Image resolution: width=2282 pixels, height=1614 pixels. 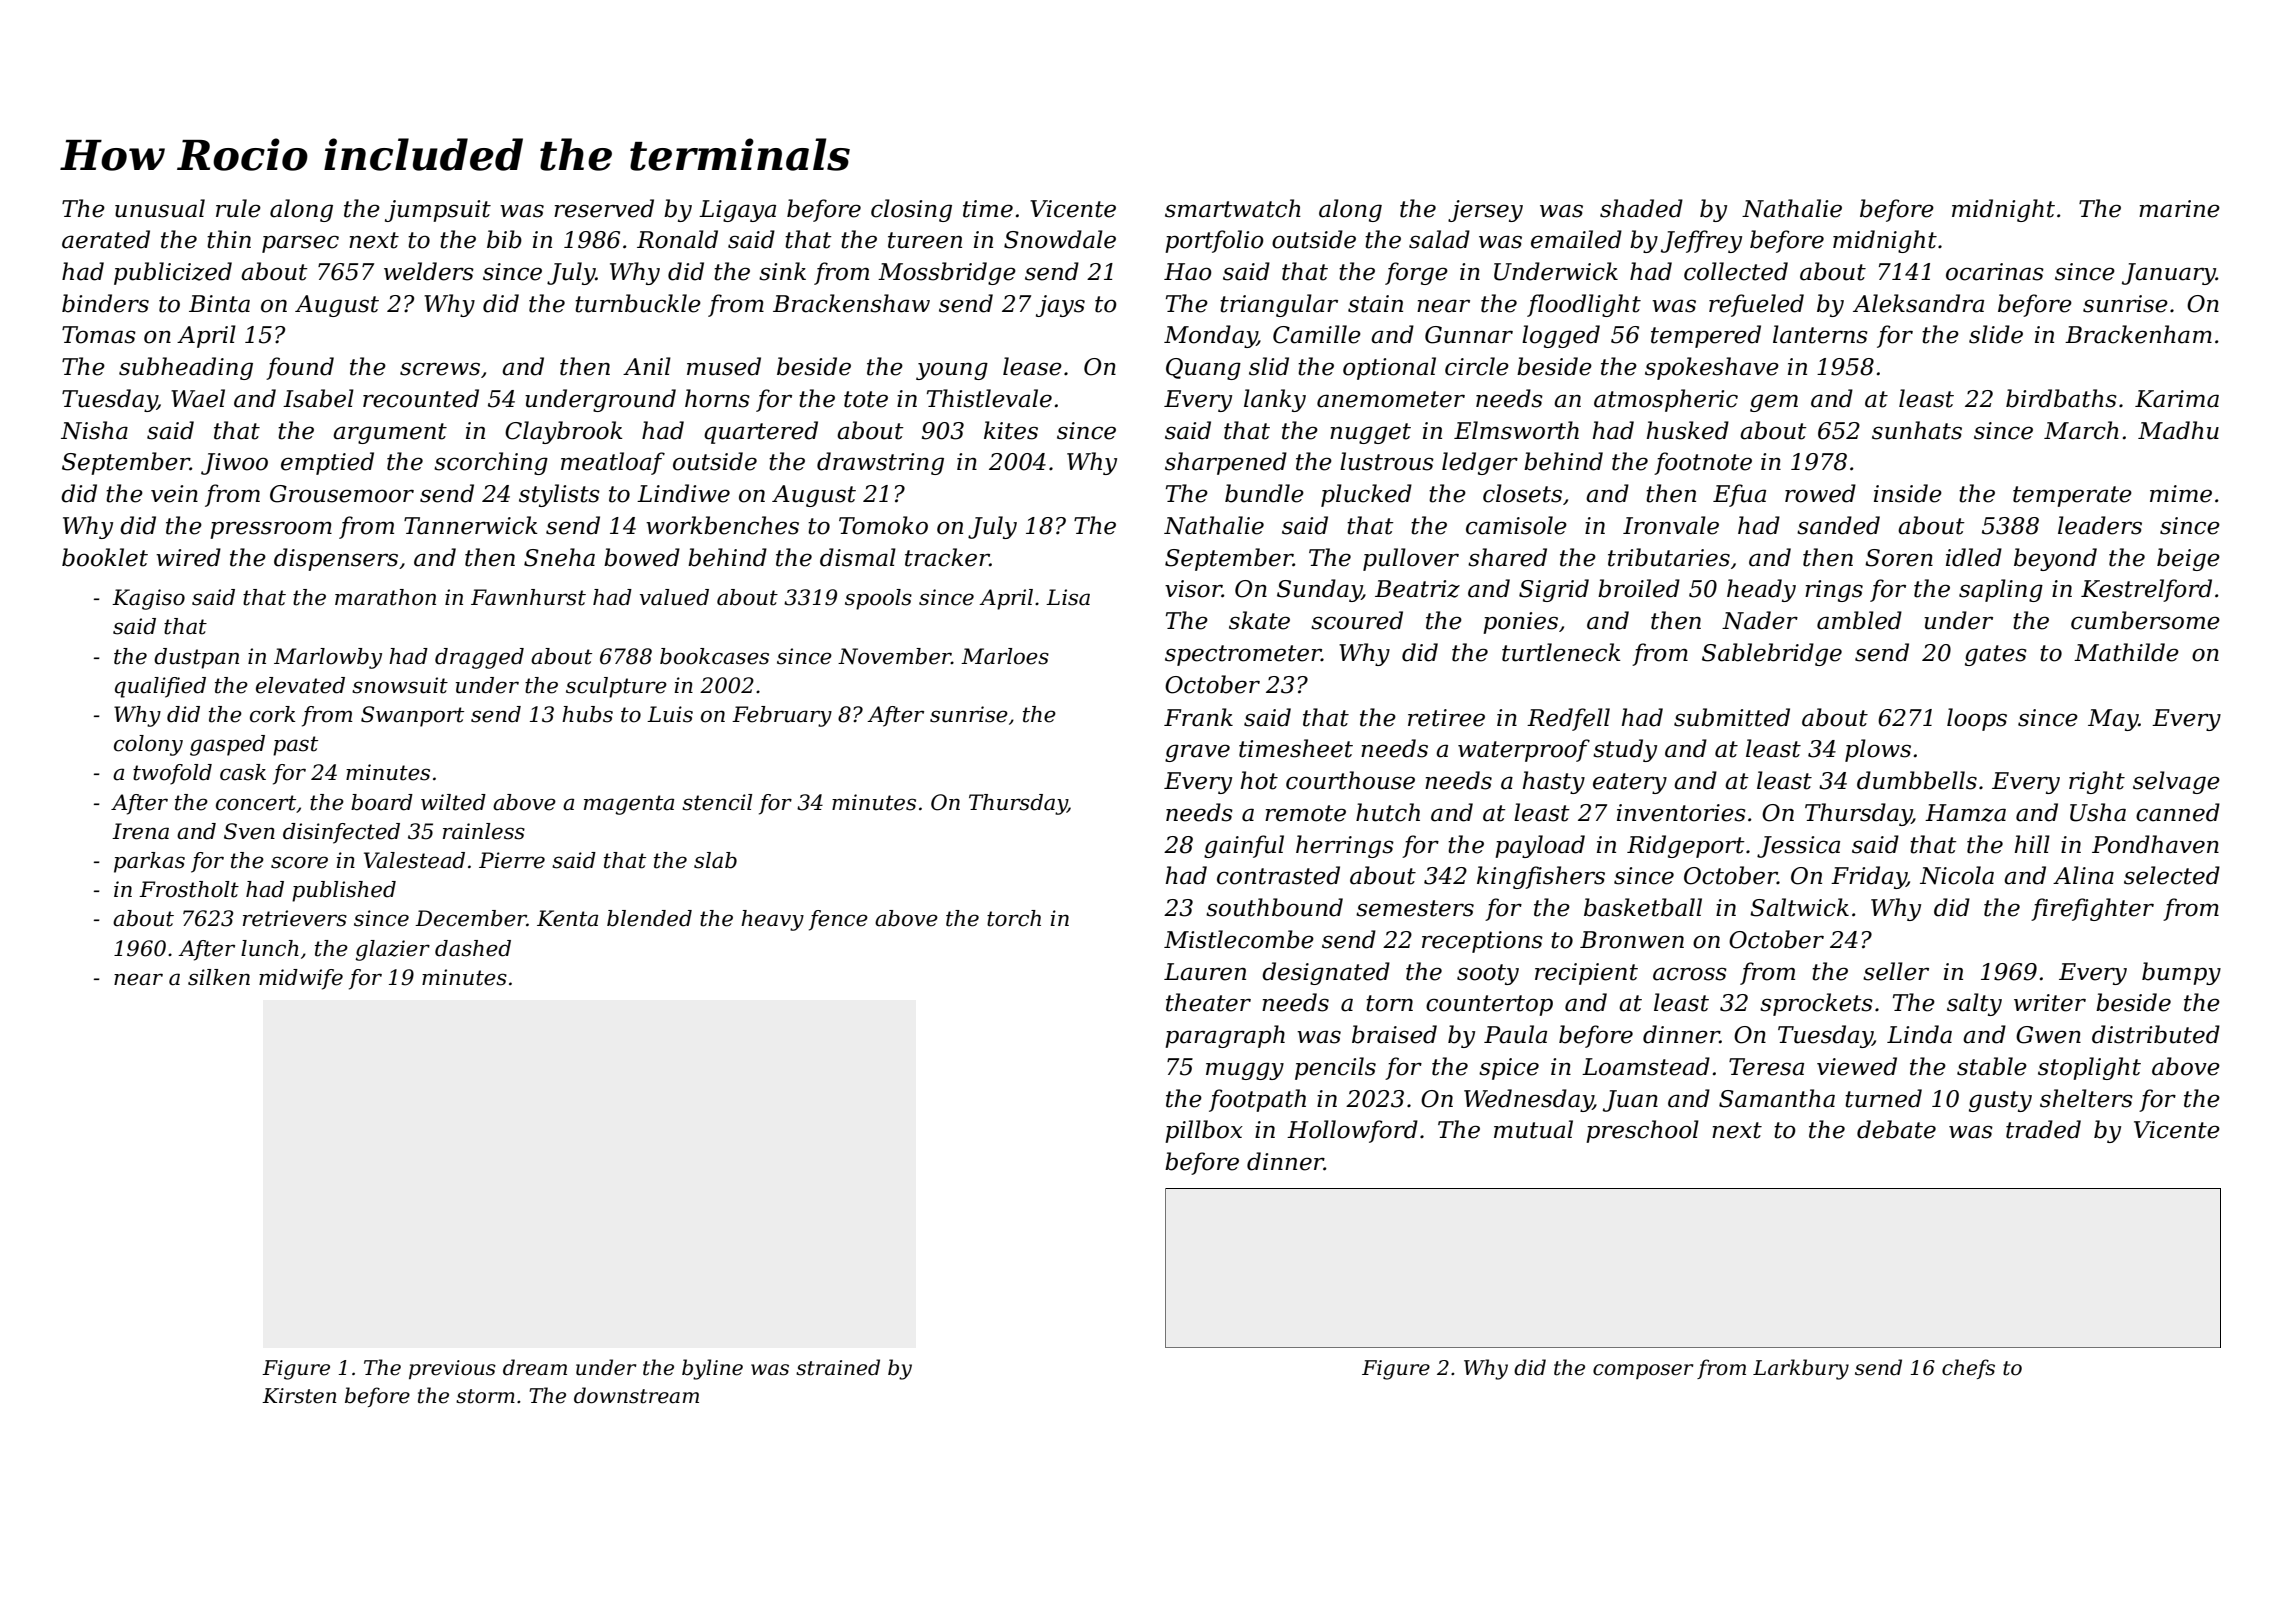 I want to click on rowed, so click(x=1820, y=493).
